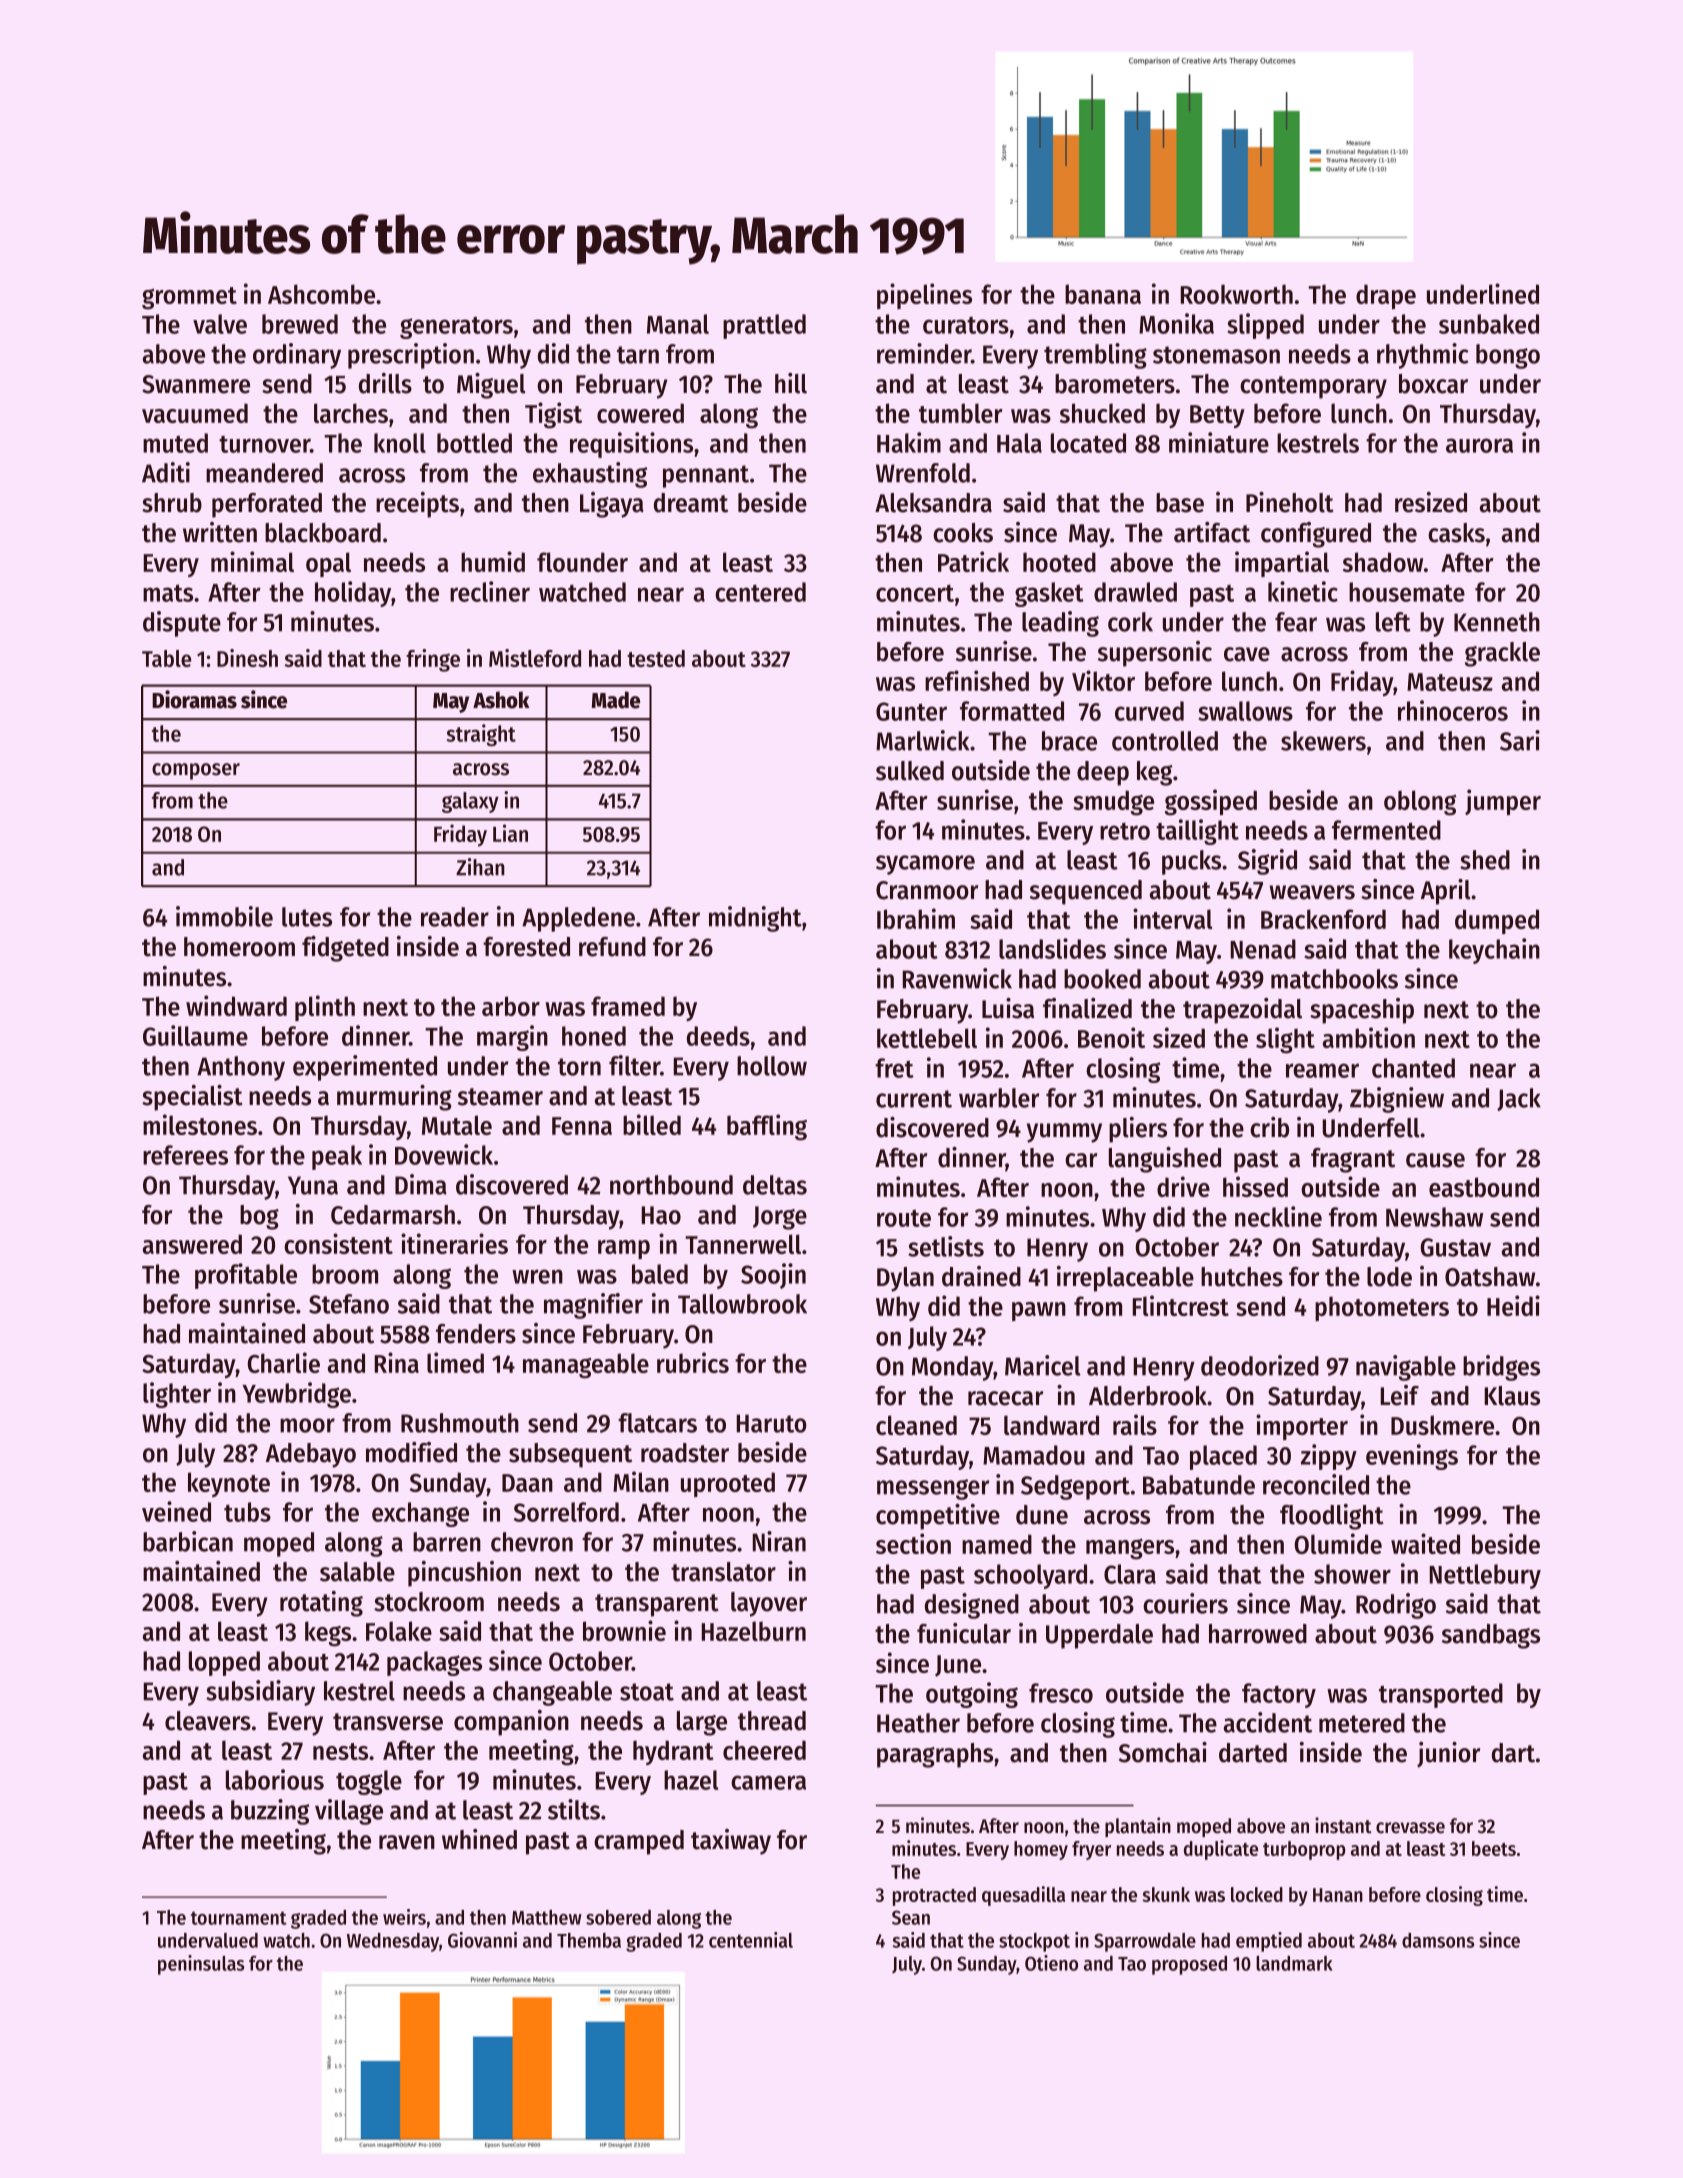 The width and height of the image is (1683, 2178). Describe the element at coordinates (1237, 294) in the image. I see `Rookworth` at that location.
